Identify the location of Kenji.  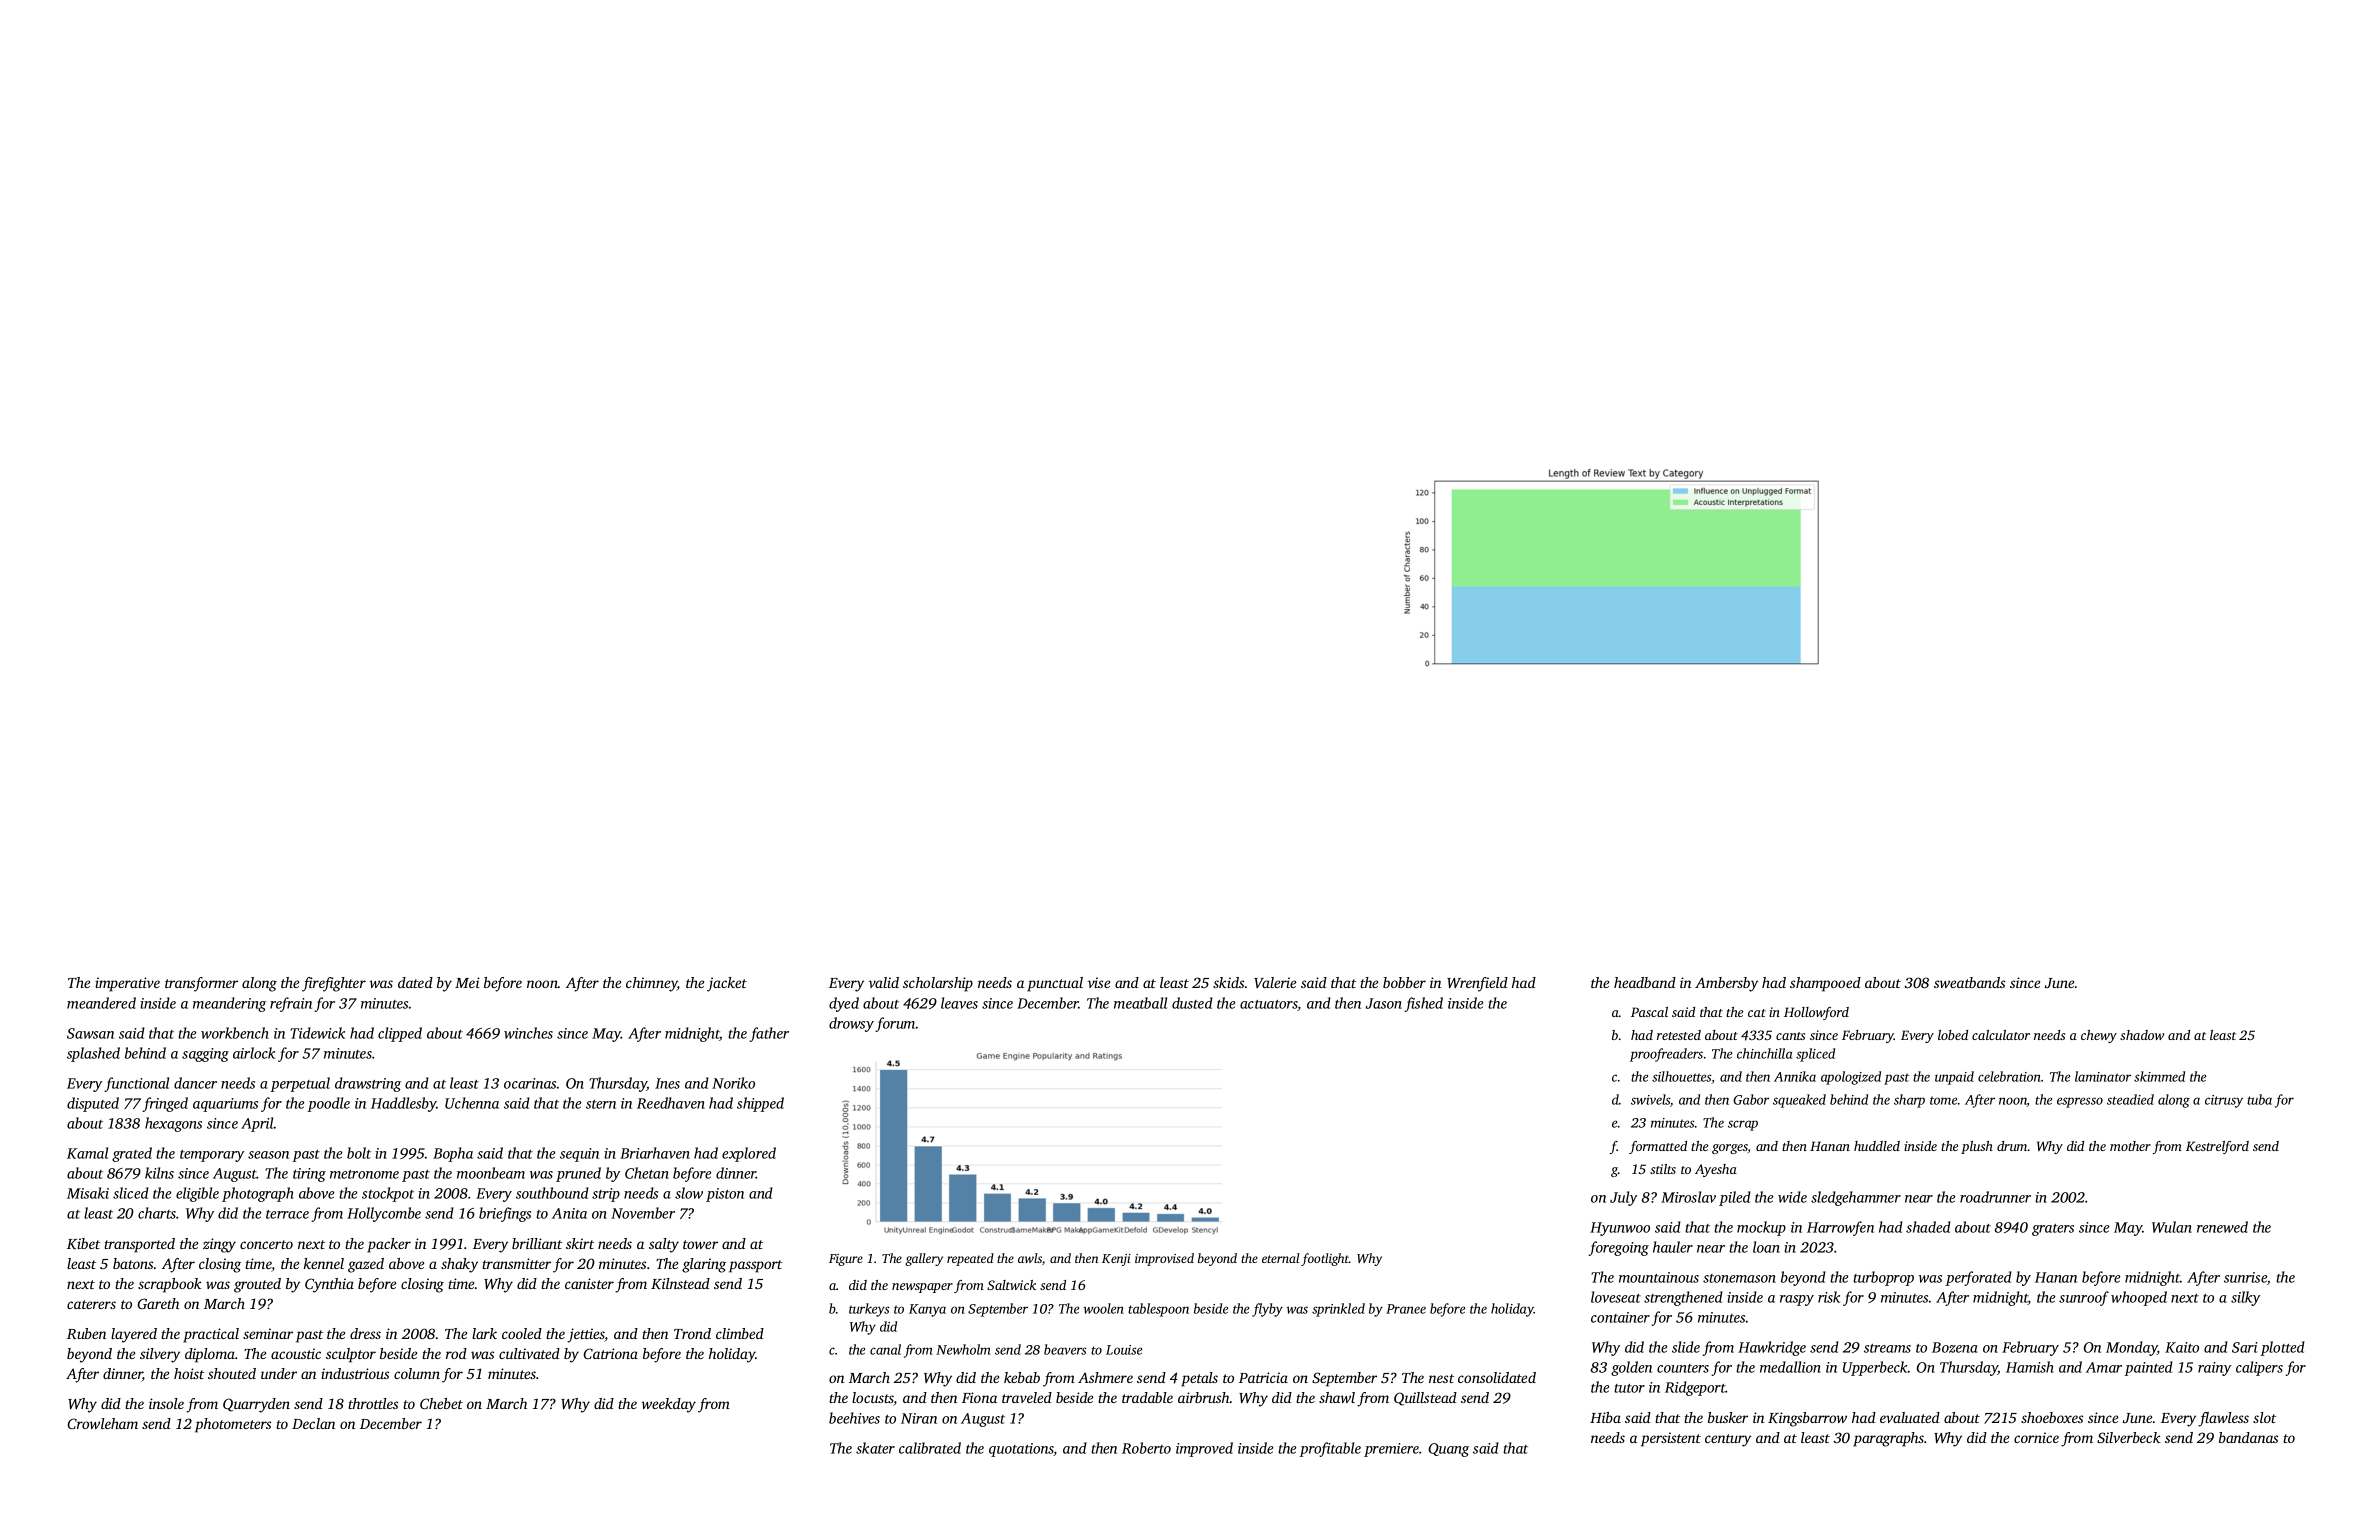
(1116, 1260).
